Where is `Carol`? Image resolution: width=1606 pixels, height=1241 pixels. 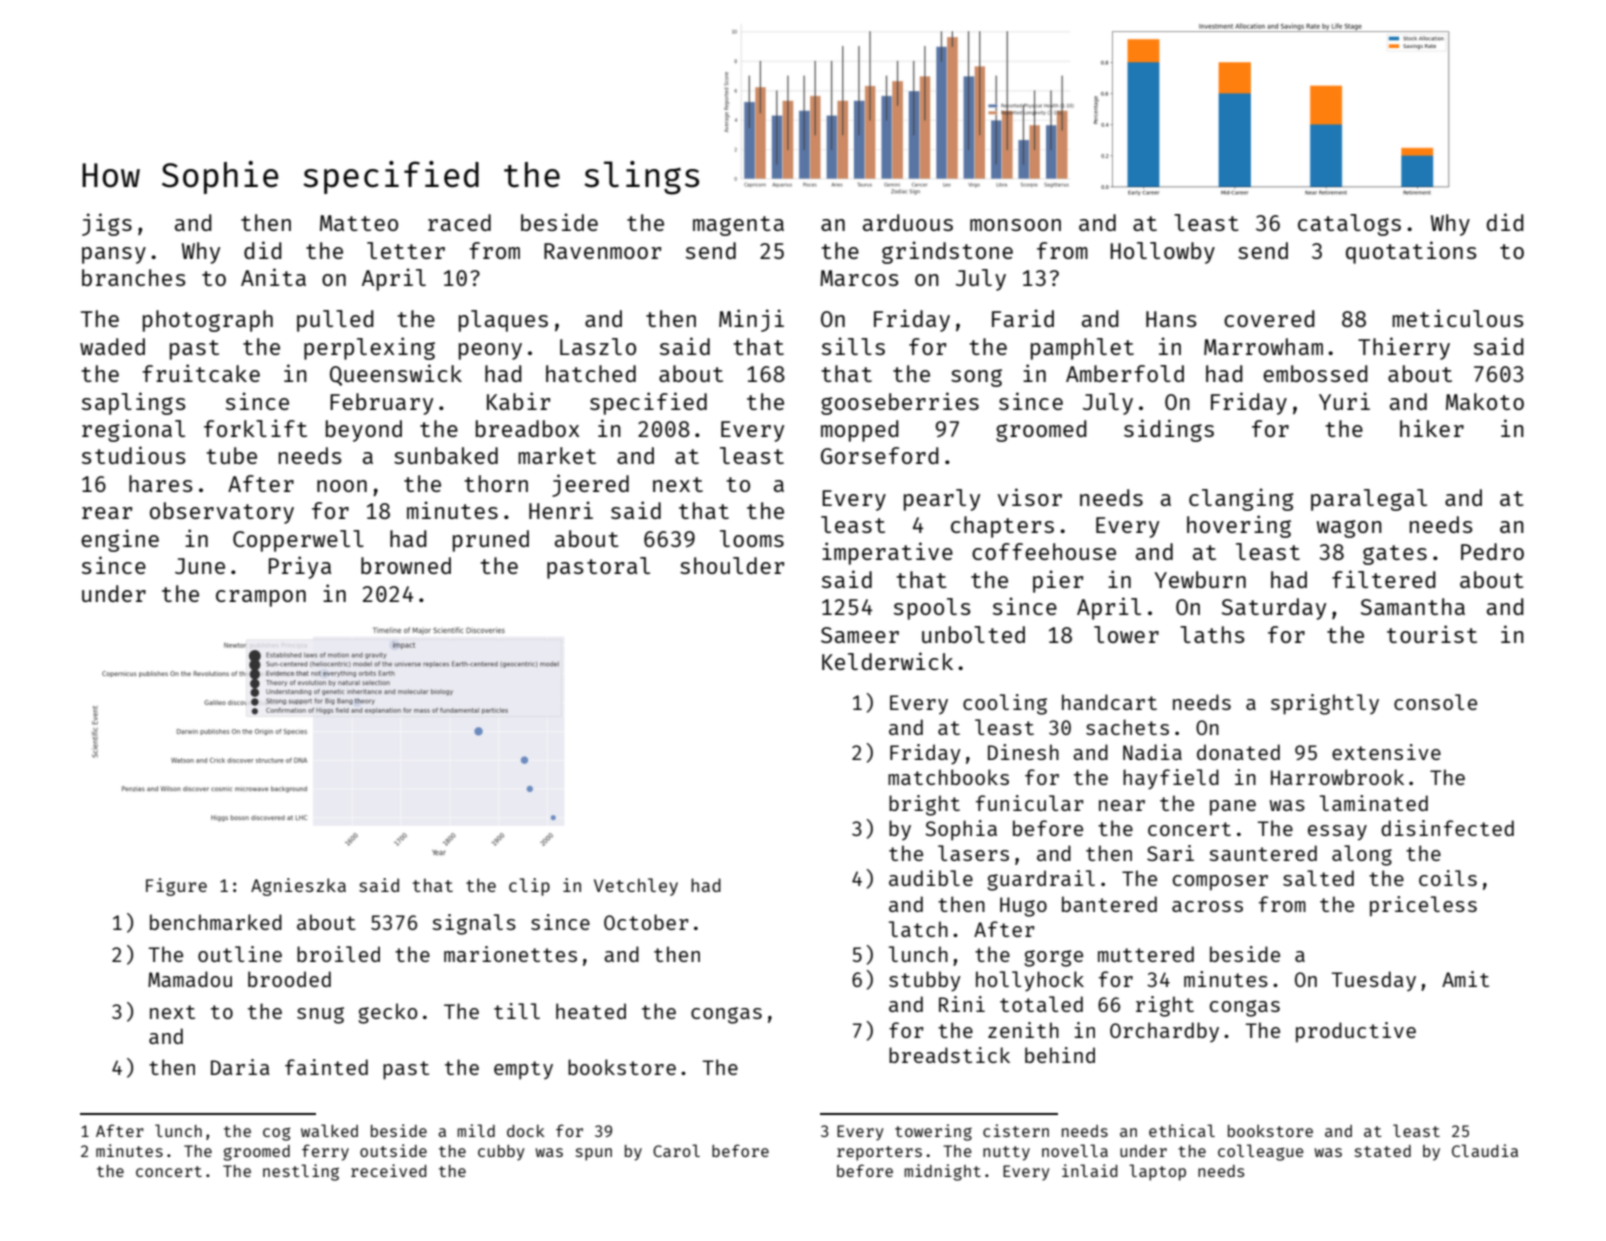 Carol is located at coordinates (676, 1150).
